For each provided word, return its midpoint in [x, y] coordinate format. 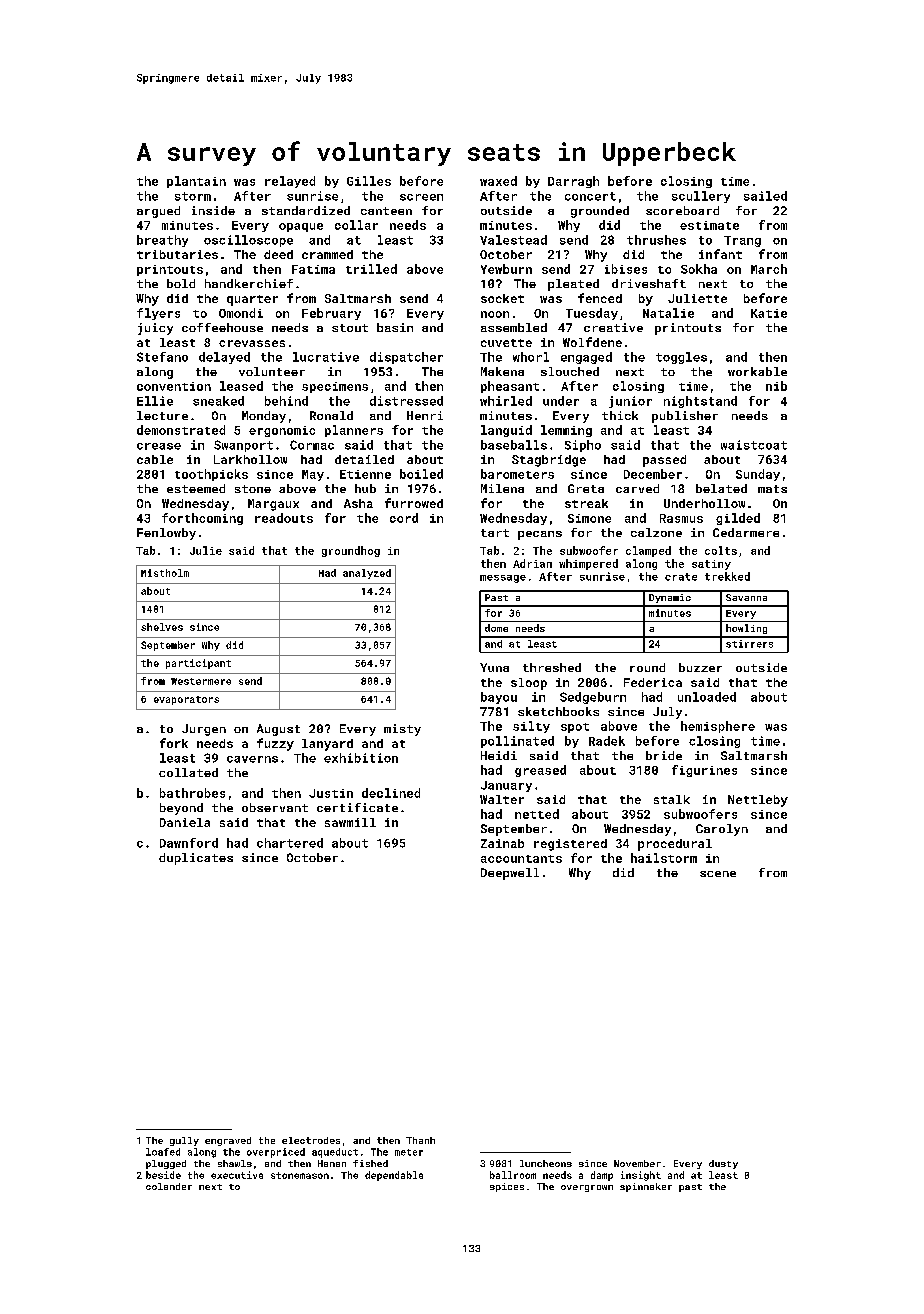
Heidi [499, 755]
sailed [765, 196]
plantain [196, 182]
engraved [228, 1141]
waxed [498, 181]
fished [370, 1163]
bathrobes [192, 793]
